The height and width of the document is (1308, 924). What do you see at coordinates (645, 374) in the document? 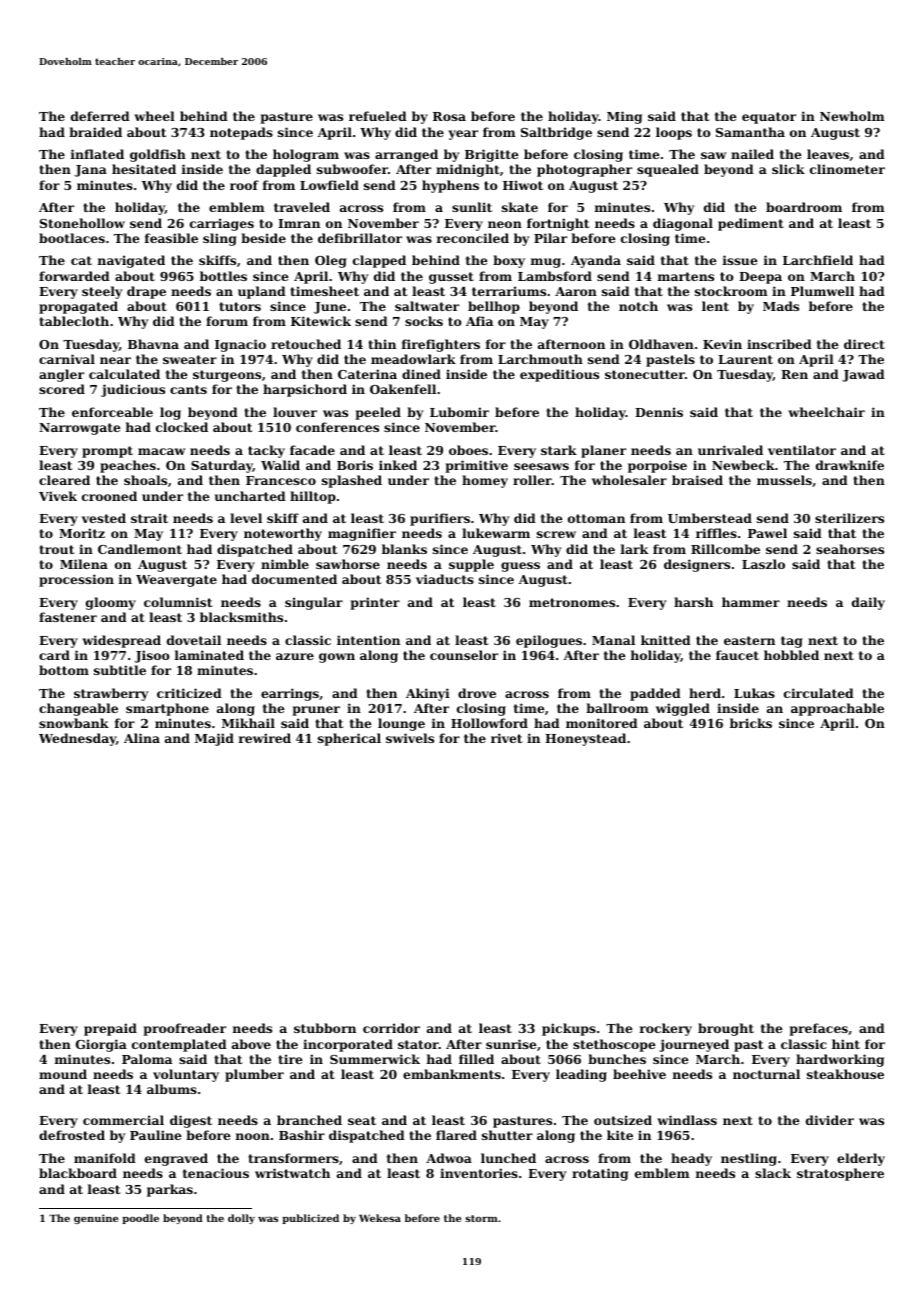
I see `stonecutter` at bounding box center [645, 374].
